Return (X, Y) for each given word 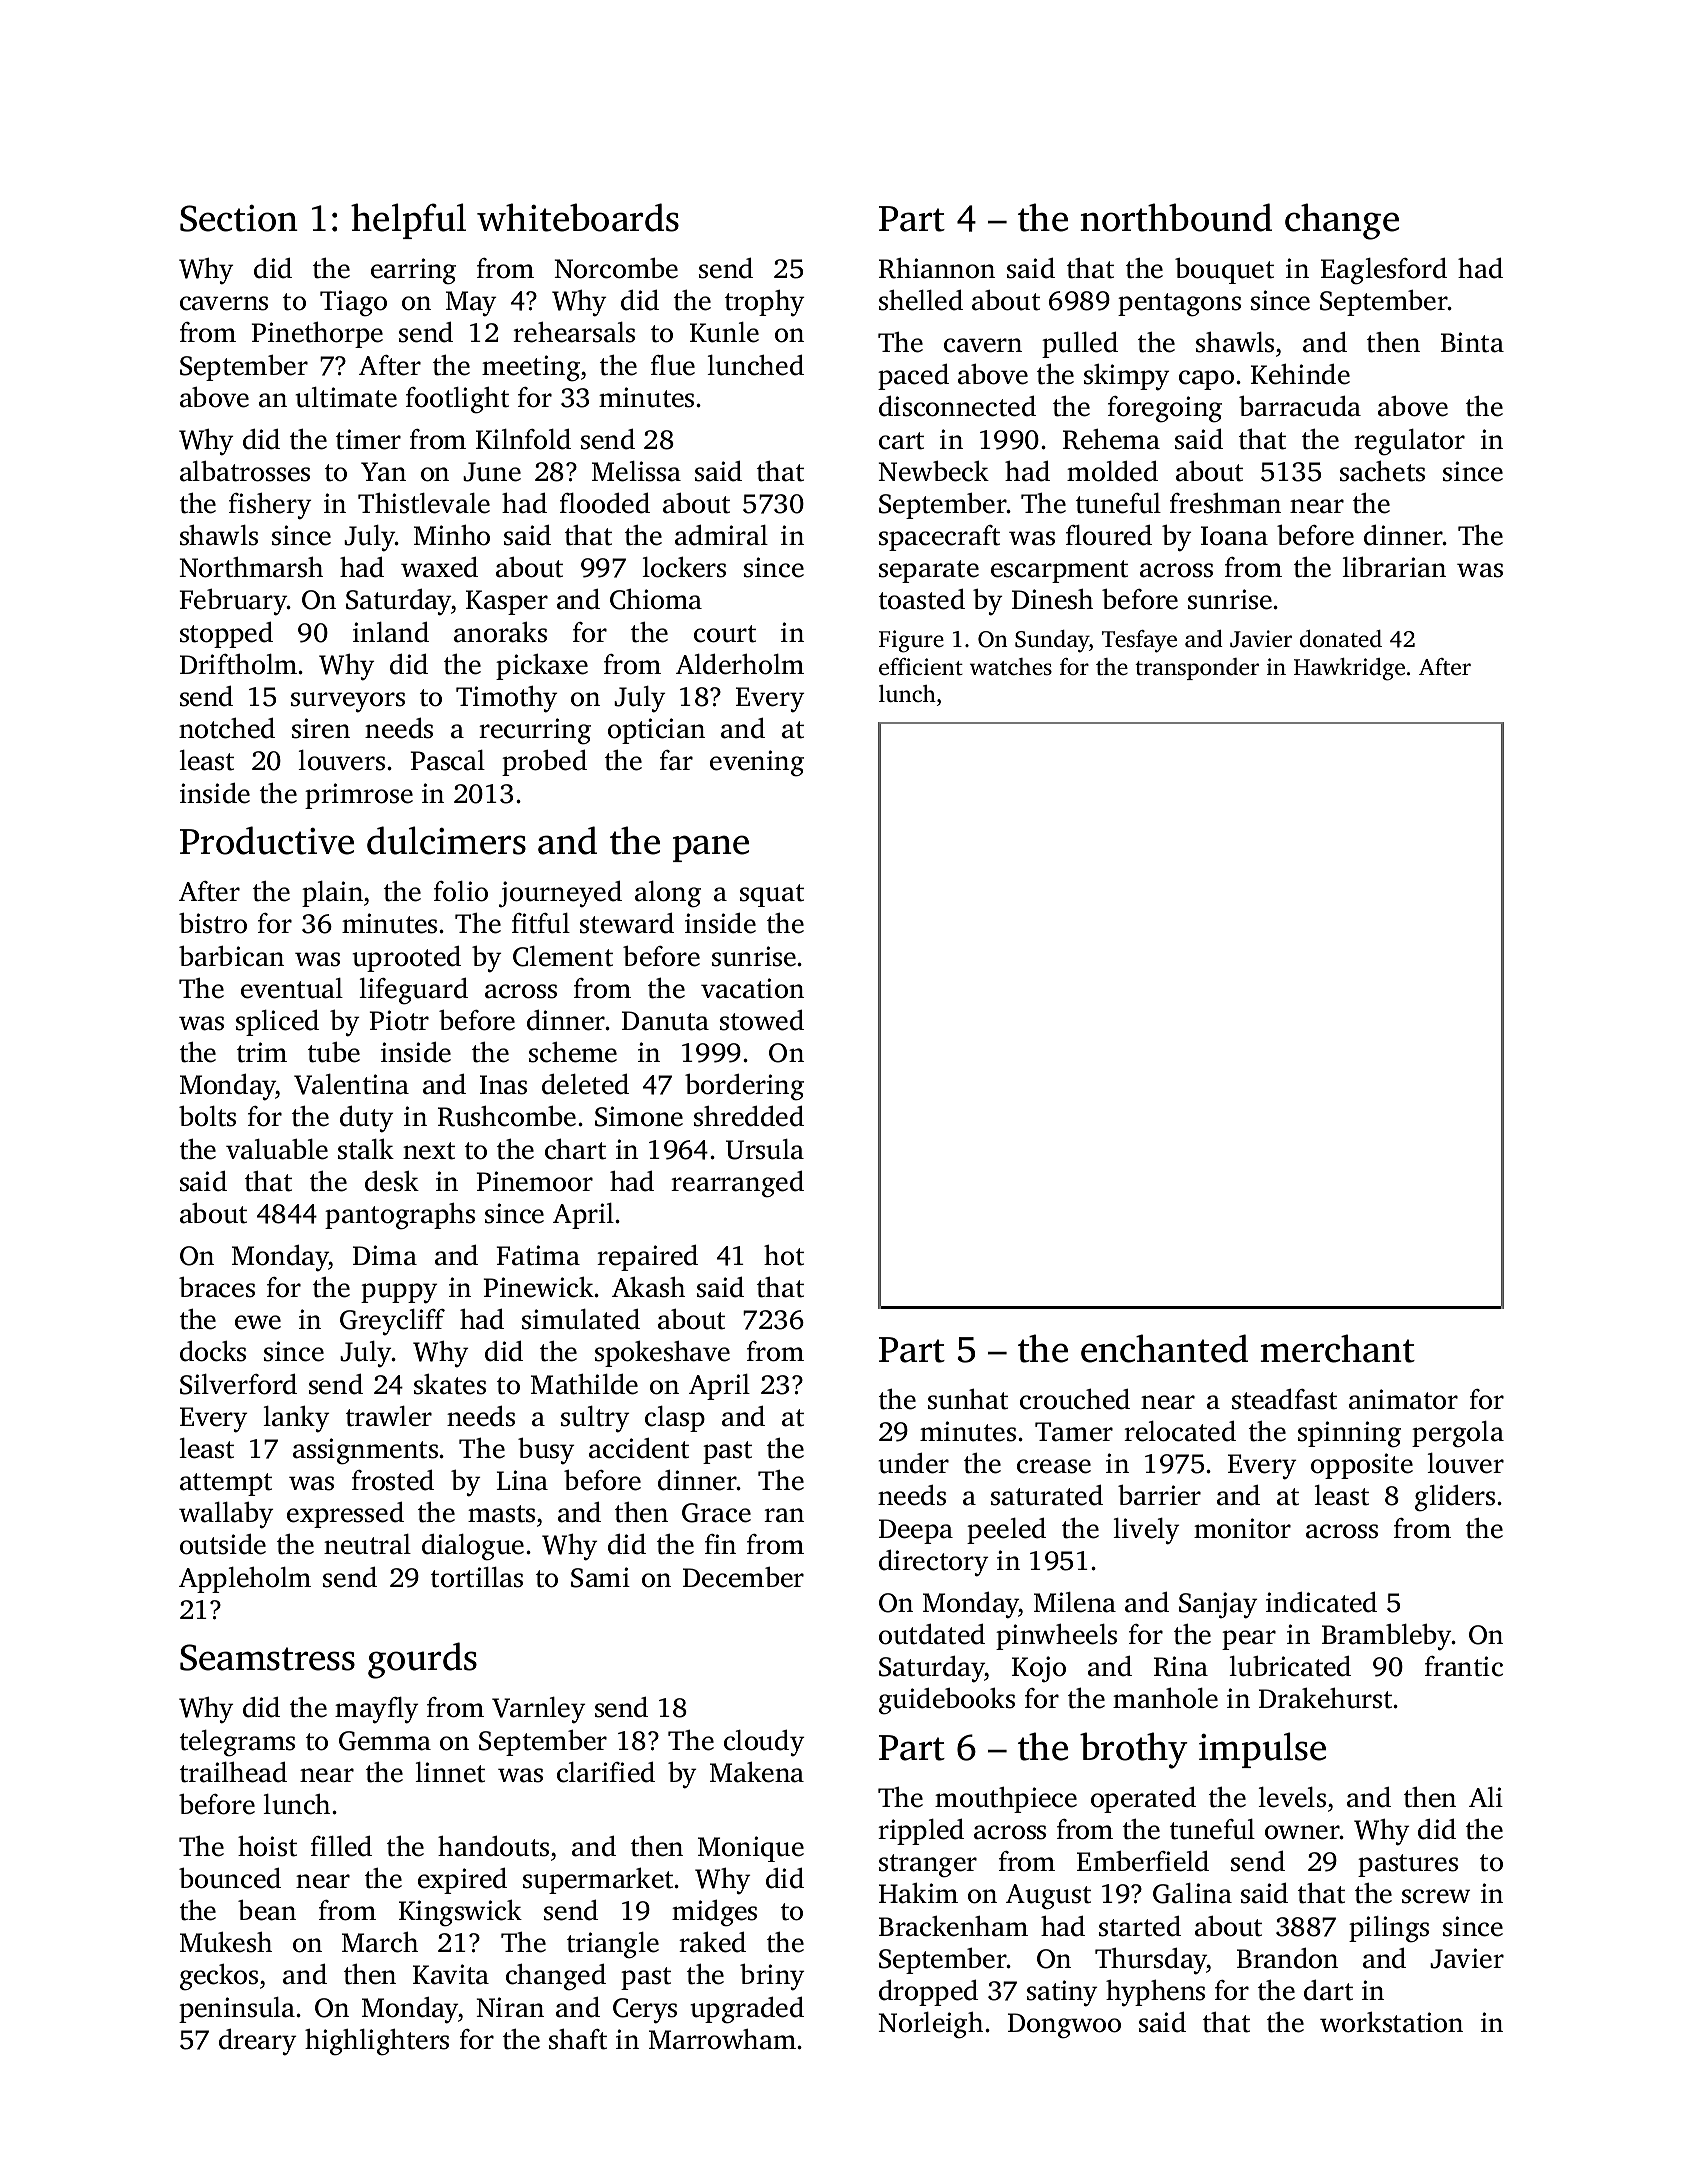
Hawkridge (1349, 669)
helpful (408, 221)
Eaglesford (1384, 271)
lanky (296, 1419)
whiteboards (578, 217)
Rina (1181, 1666)
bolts (207, 1116)
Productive (267, 840)
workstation (1391, 2022)
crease (1054, 1466)
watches (1011, 667)
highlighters (377, 2042)
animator (1403, 1399)
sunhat (968, 1399)
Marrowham (722, 2039)
